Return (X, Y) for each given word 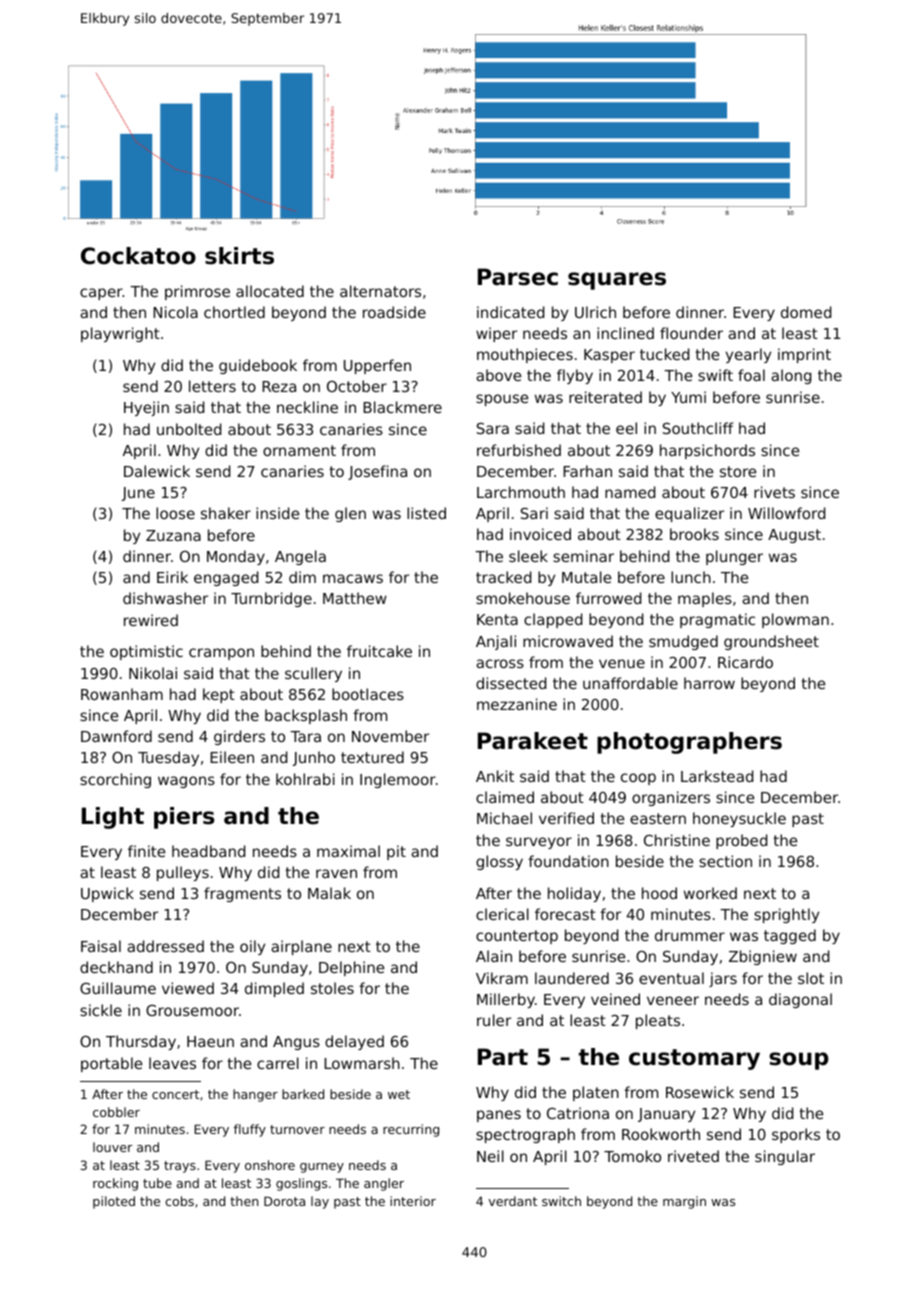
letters (212, 386)
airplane (301, 947)
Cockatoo (138, 256)
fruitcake (379, 651)
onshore (270, 1165)
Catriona (578, 1113)
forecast (565, 914)
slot (811, 978)
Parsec (518, 277)
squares (617, 281)
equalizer (689, 514)
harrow (709, 683)
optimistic (146, 652)
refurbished (519, 450)
